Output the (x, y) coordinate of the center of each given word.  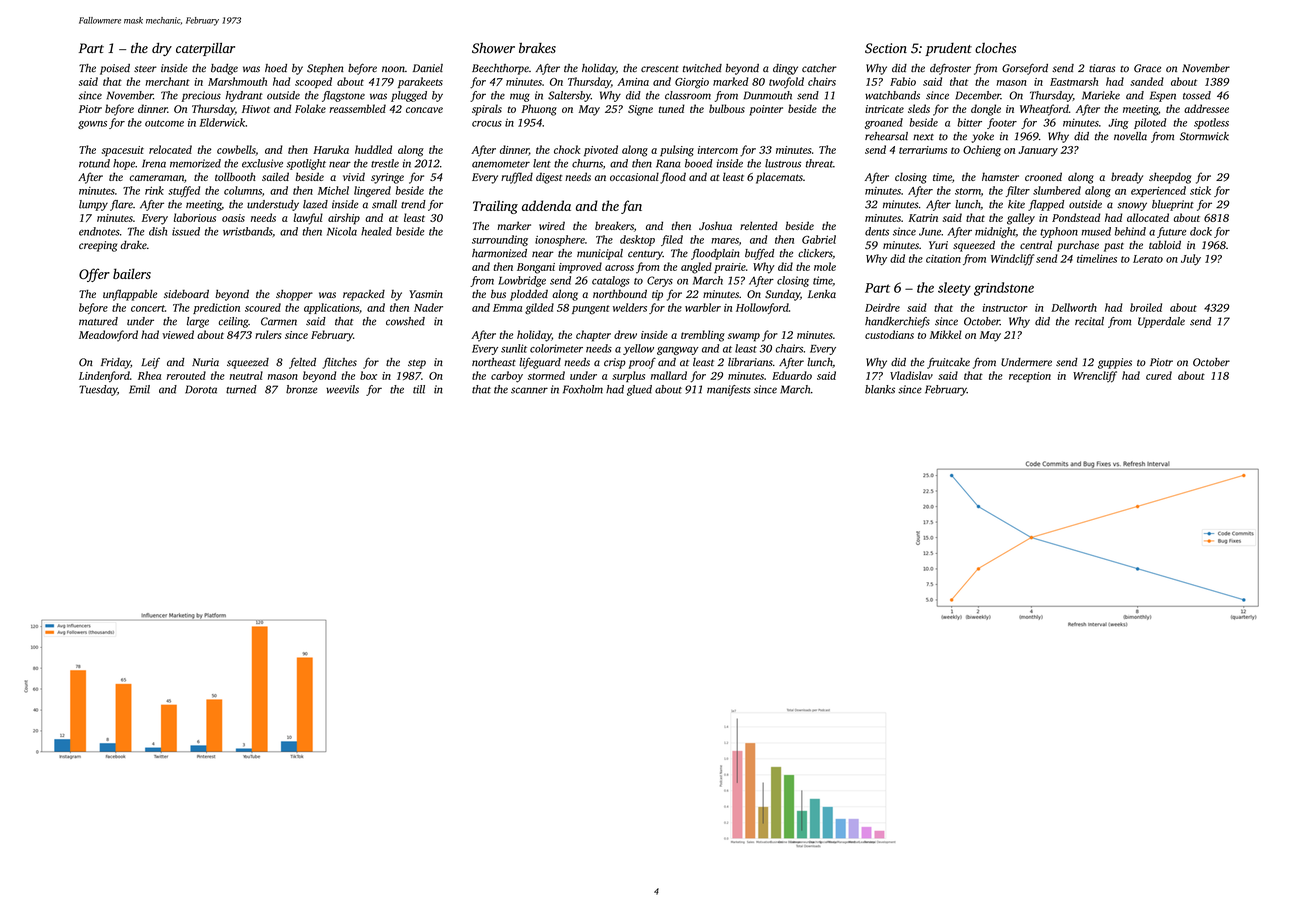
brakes (537, 48)
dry (162, 49)
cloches (995, 48)
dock (1201, 231)
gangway (678, 351)
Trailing (495, 207)
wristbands (247, 231)
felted (302, 363)
